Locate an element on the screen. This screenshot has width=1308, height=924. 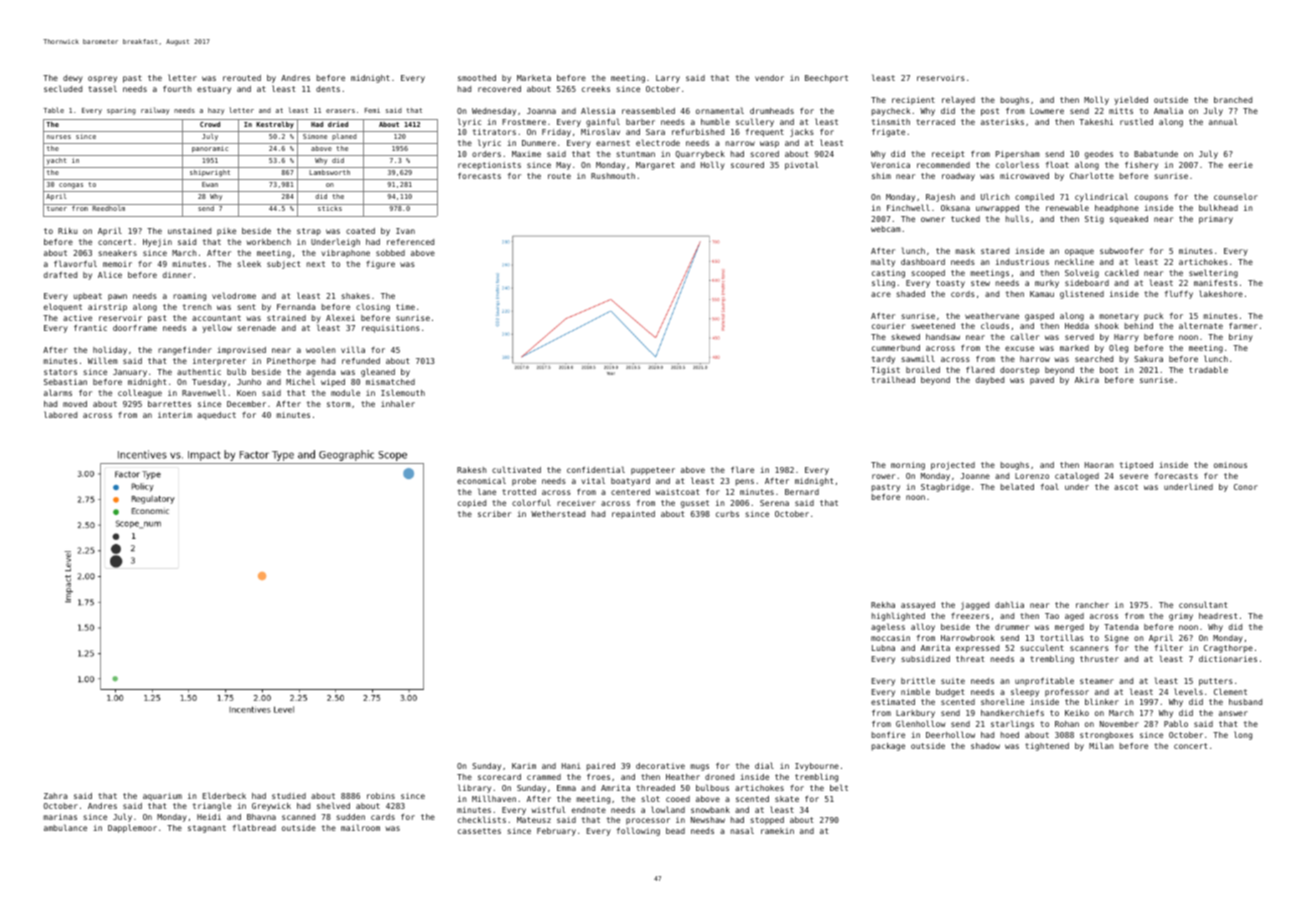
Conor is located at coordinates (1246, 487).
